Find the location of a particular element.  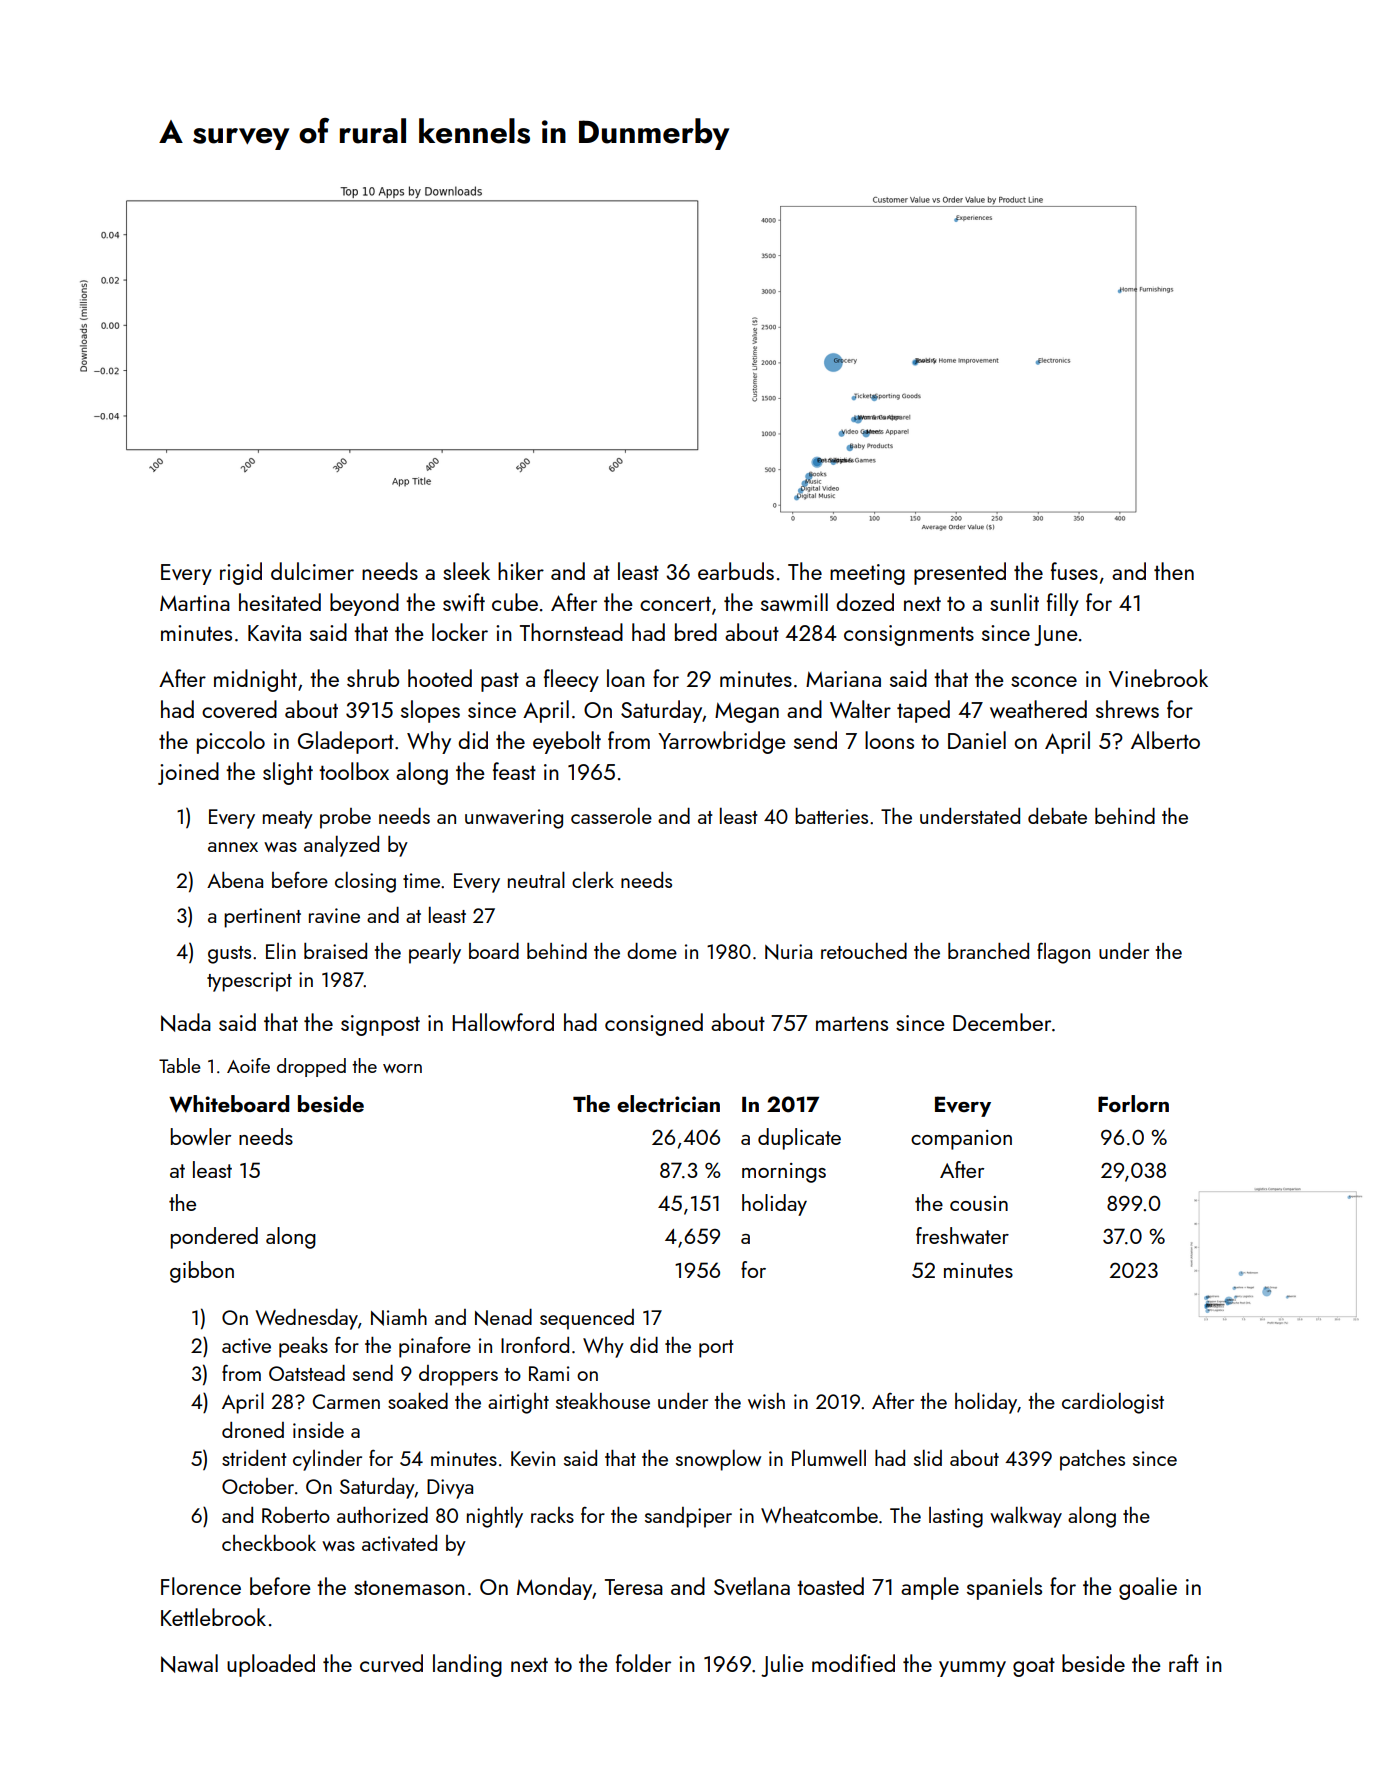

then is located at coordinates (1174, 571).
